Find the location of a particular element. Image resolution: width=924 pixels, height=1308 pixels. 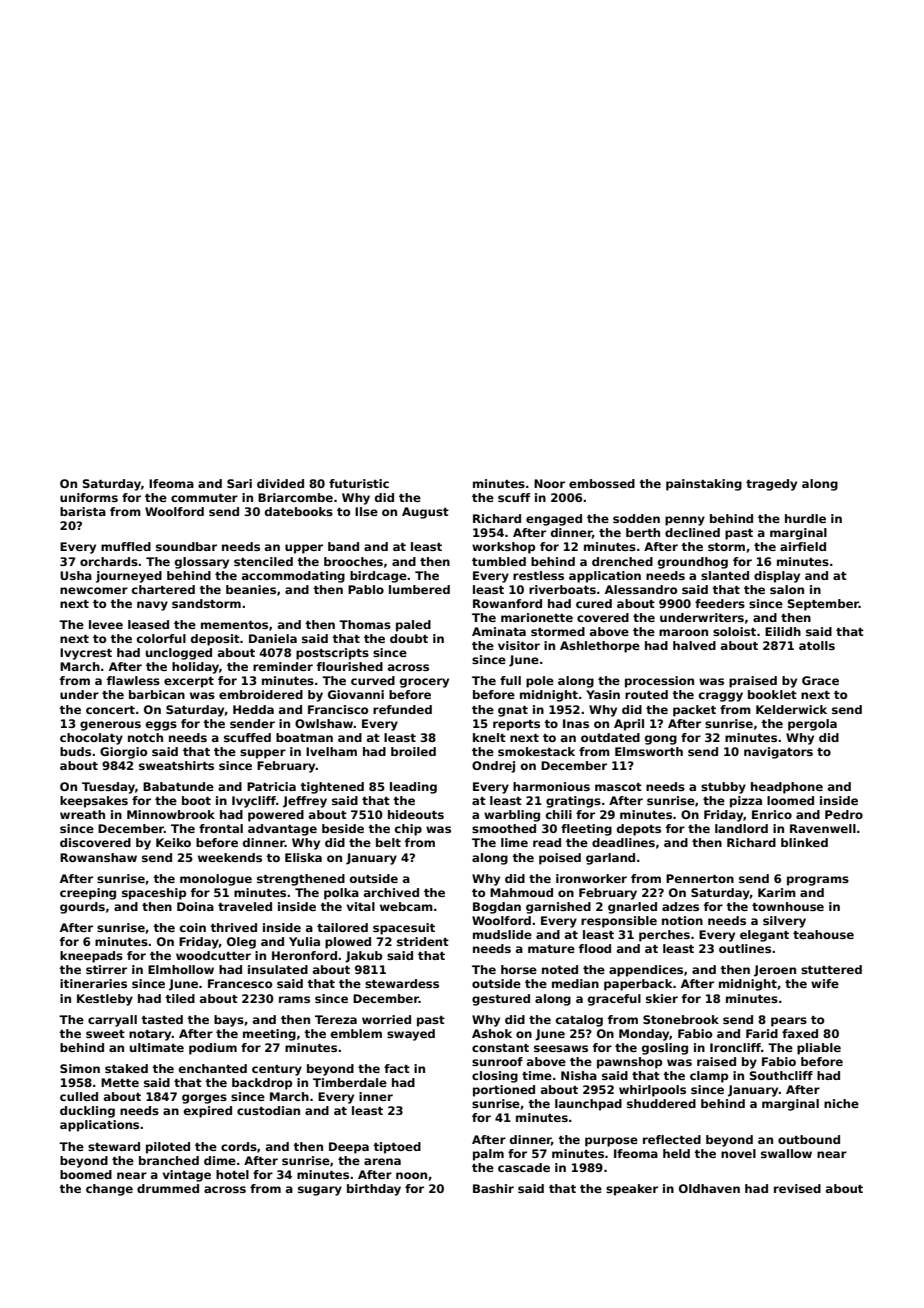

berth is located at coordinates (643, 532).
